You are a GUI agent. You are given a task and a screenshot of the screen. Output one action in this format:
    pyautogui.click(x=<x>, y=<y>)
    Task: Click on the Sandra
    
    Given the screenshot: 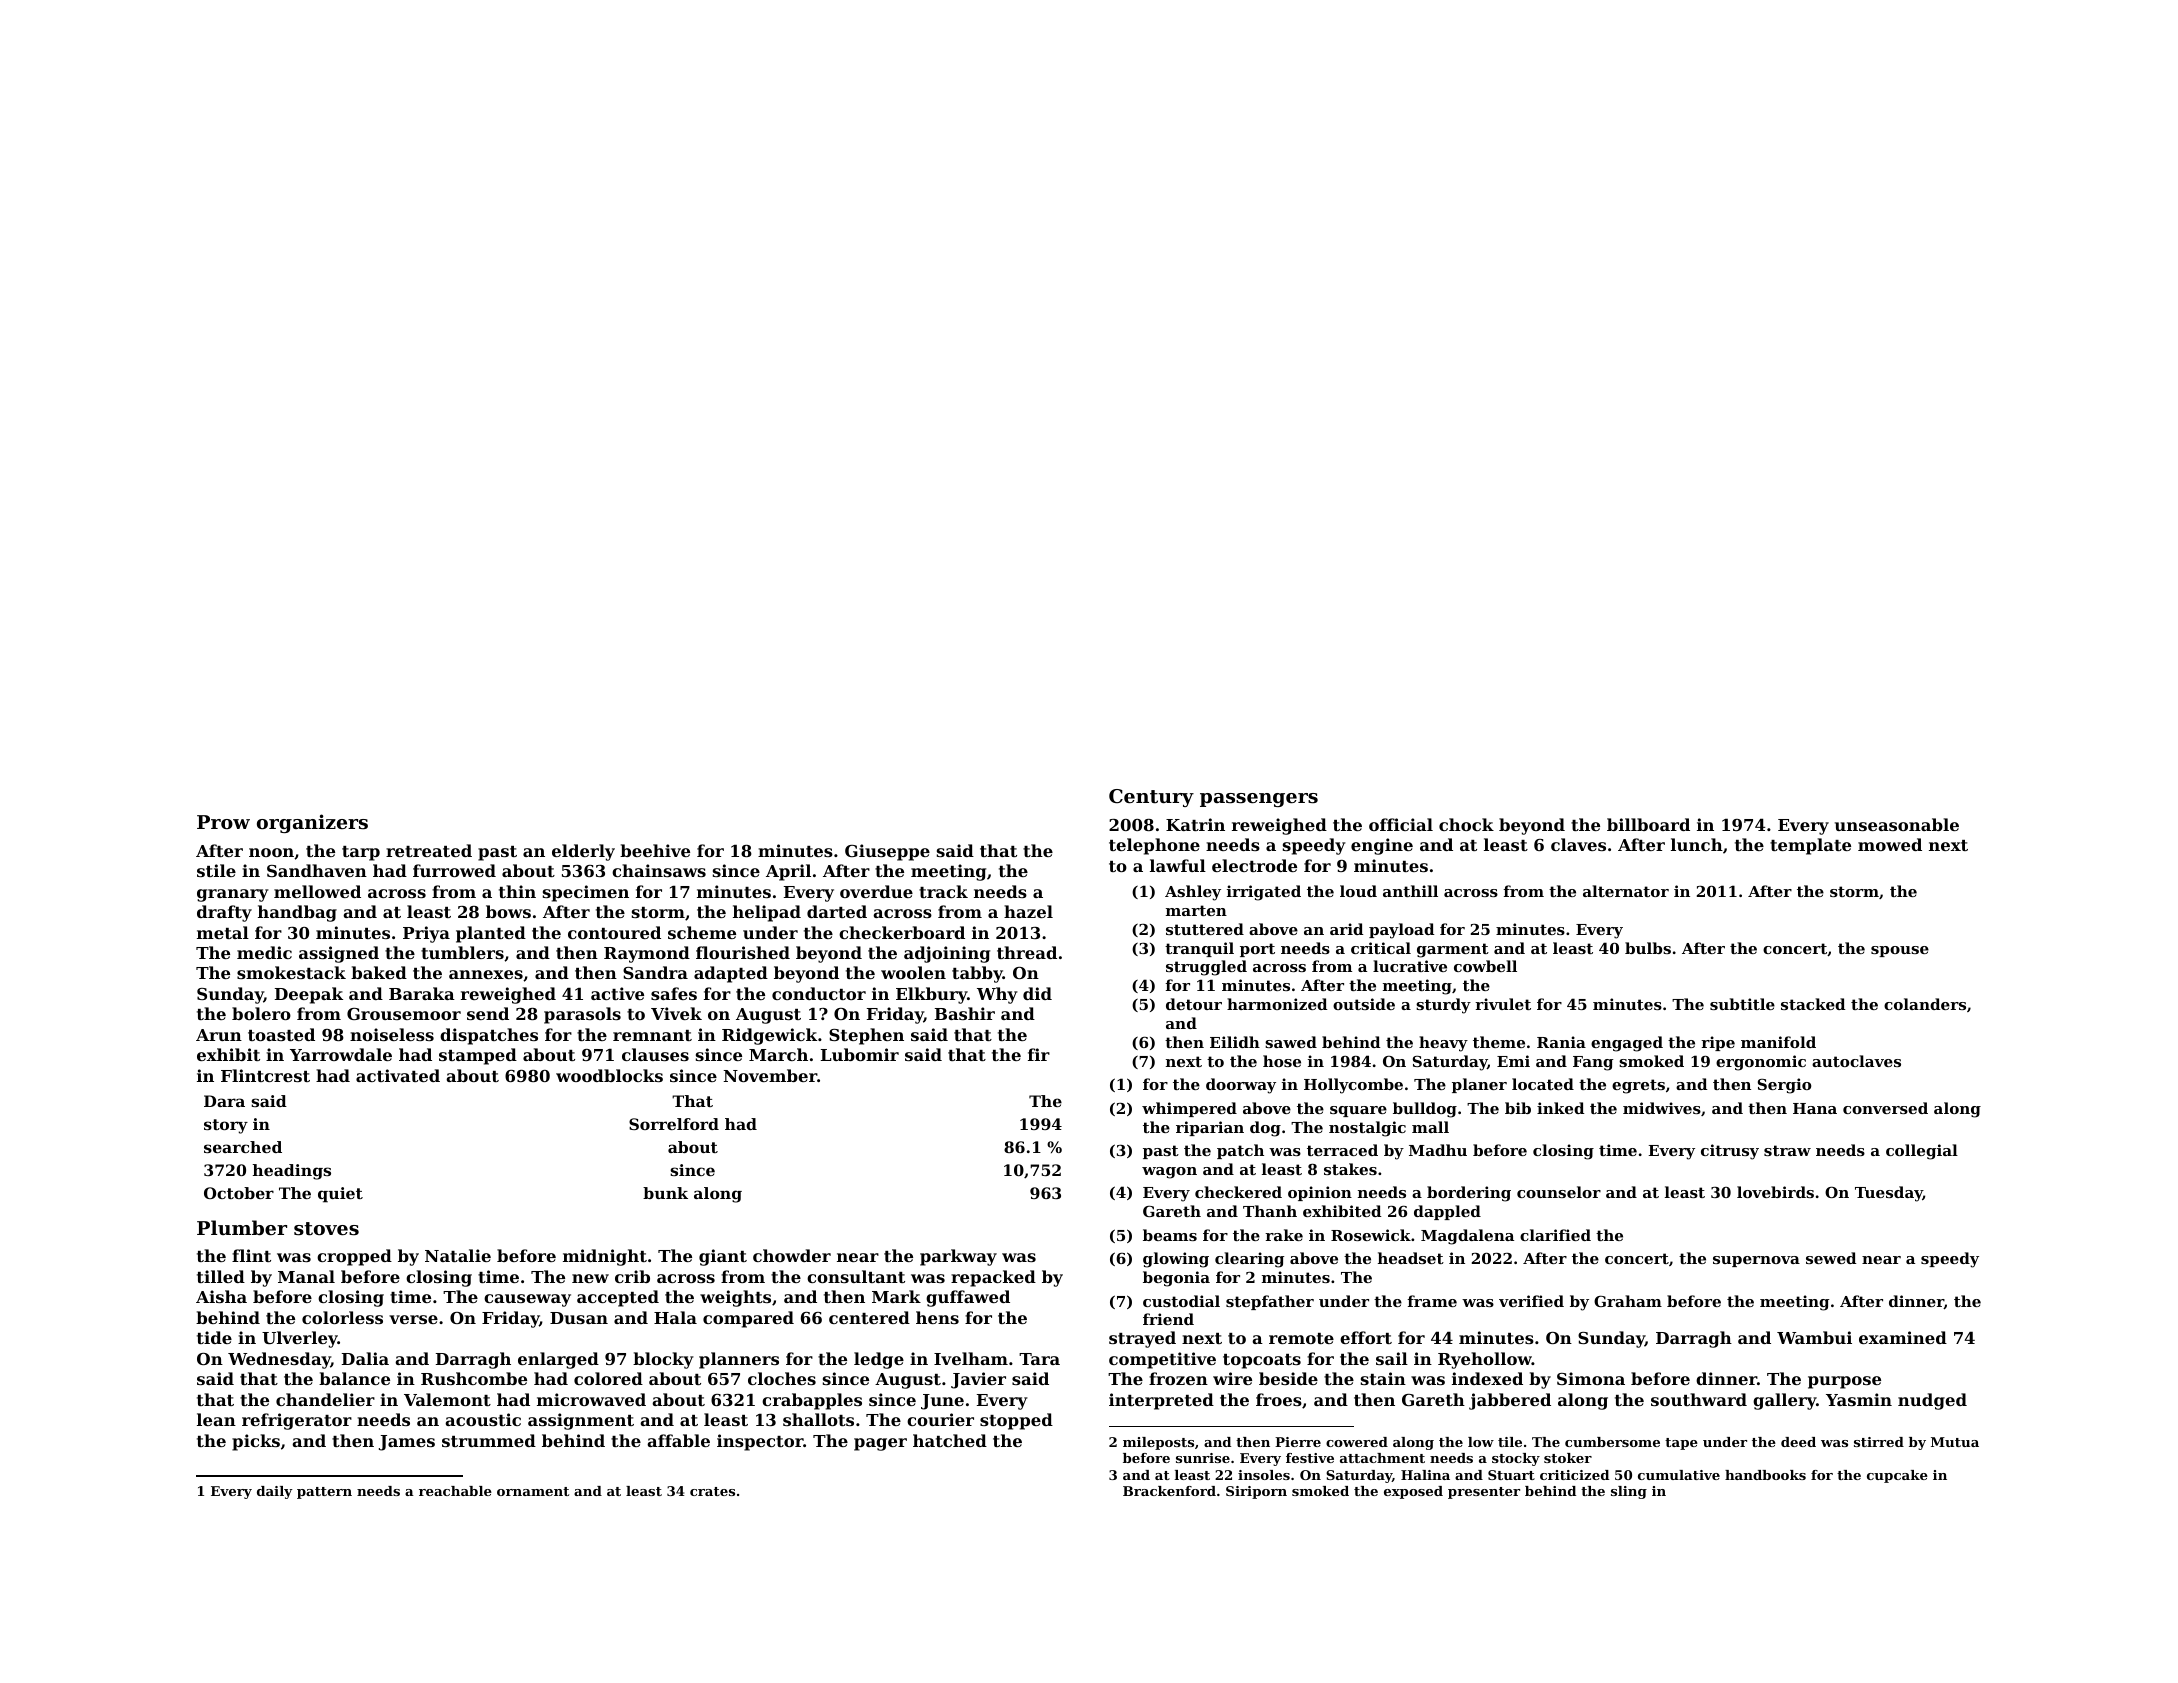 What is the action you would take?
    pyautogui.click(x=655, y=972)
